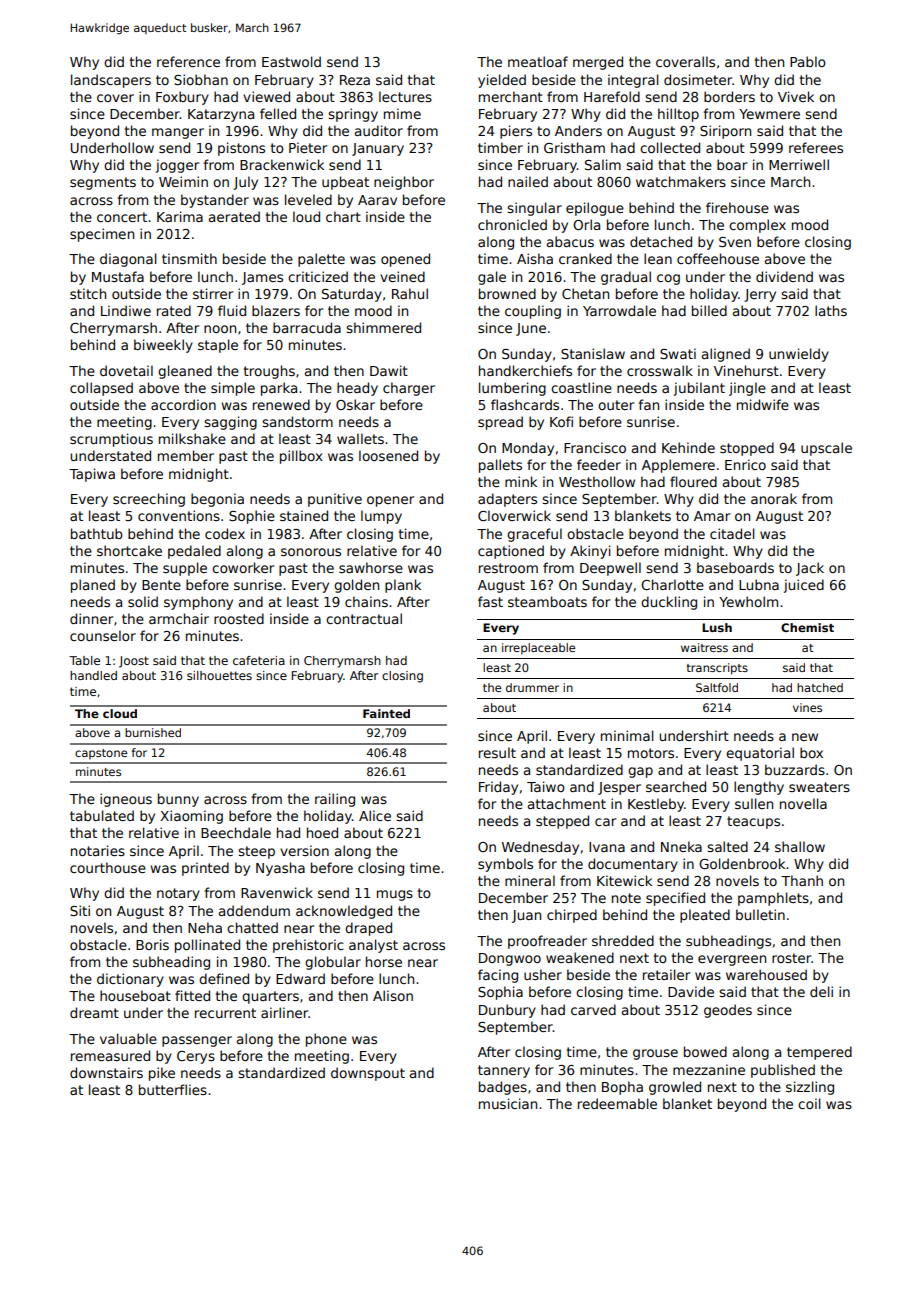  Describe the element at coordinates (395, 895) in the image. I see `mugs` at that location.
